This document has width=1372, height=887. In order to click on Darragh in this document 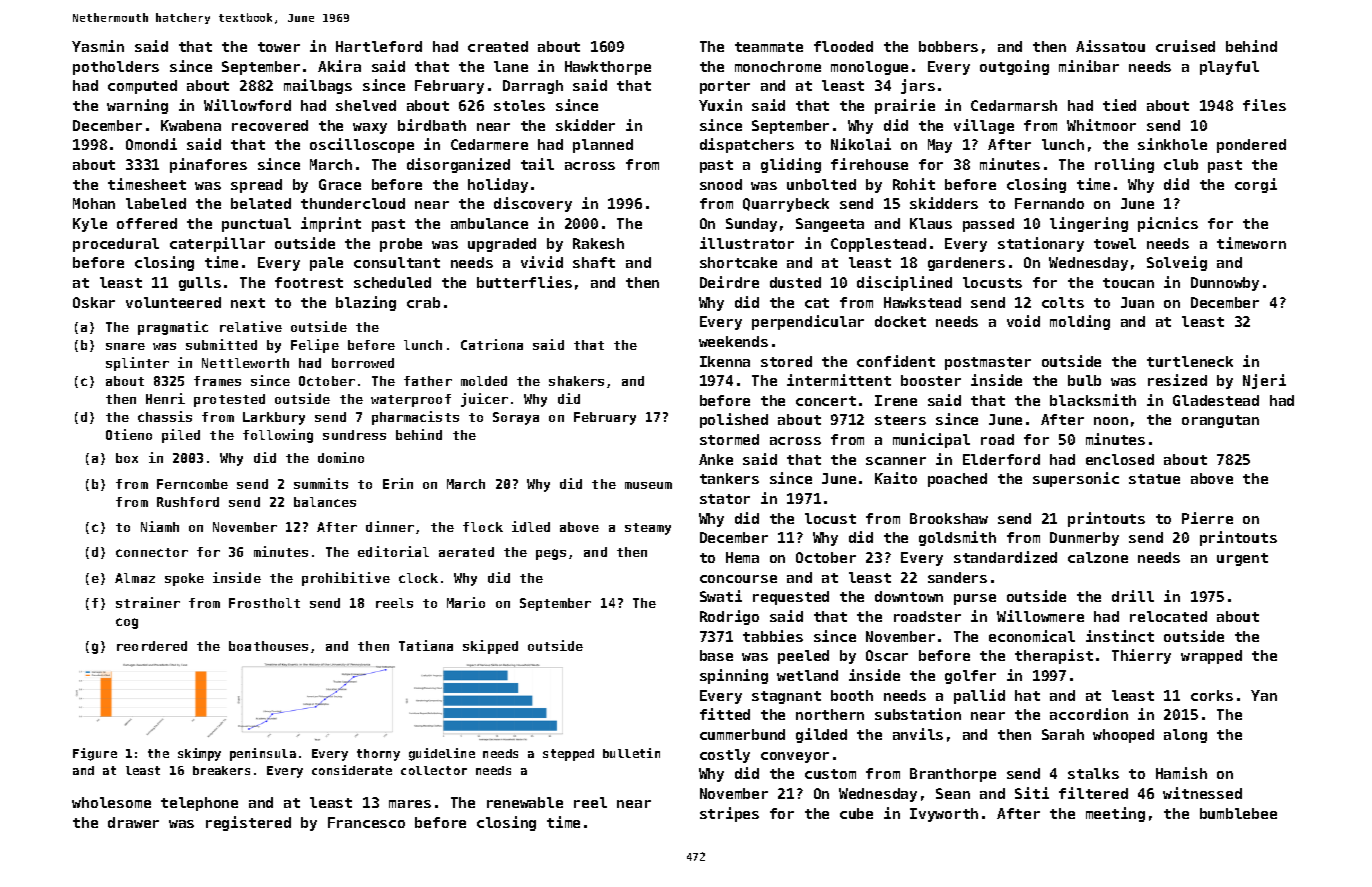, I will do `click(533, 87)`.
